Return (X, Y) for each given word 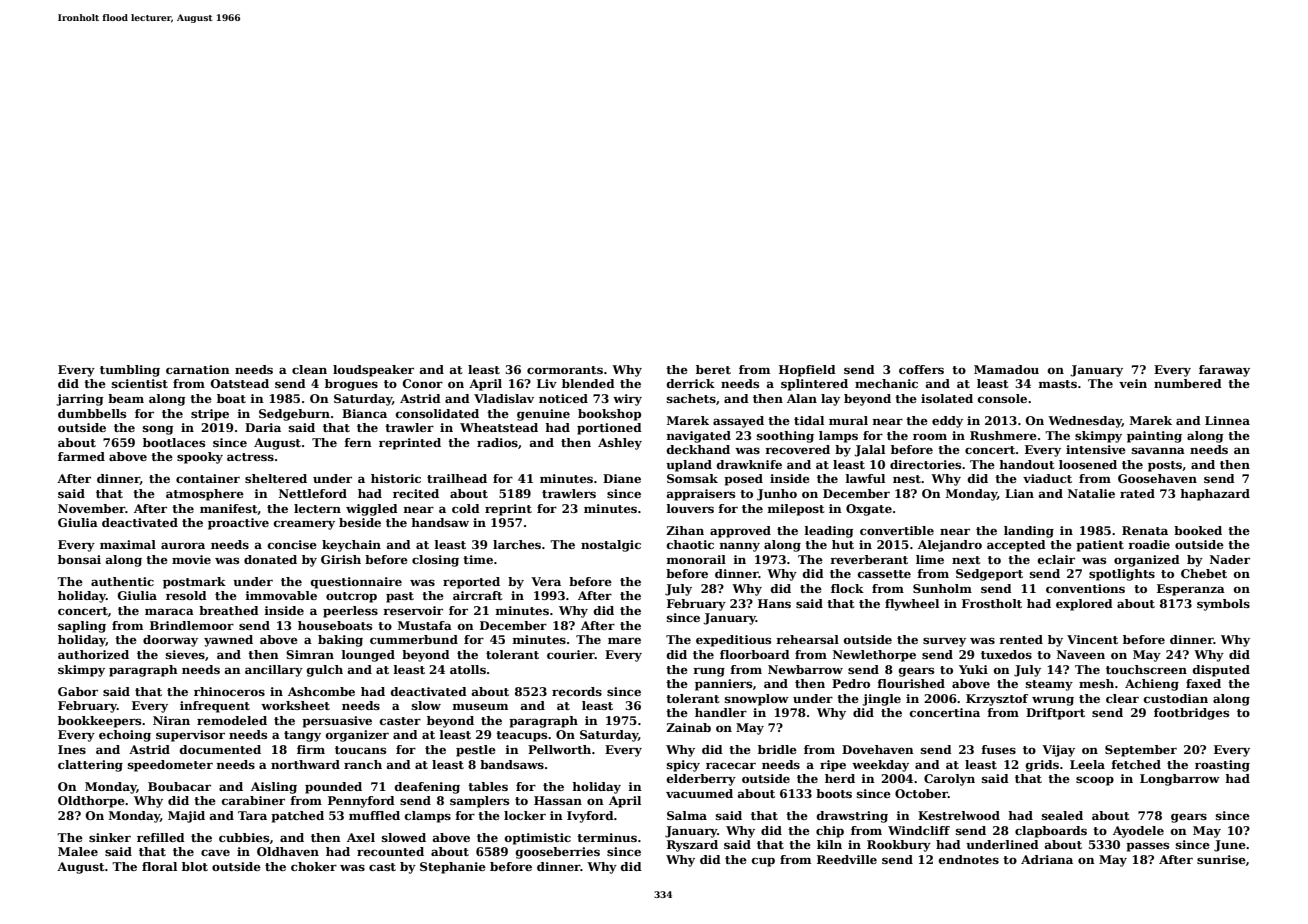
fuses (999, 749)
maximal (128, 544)
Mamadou (1006, 369)
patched (297, 817)
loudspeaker (373, 371)
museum (480, 706)
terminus (607, 837)
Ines (72, 749)
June (1230, 846)
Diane (622, 478)
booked (1198, 530)
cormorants (565, 370)
